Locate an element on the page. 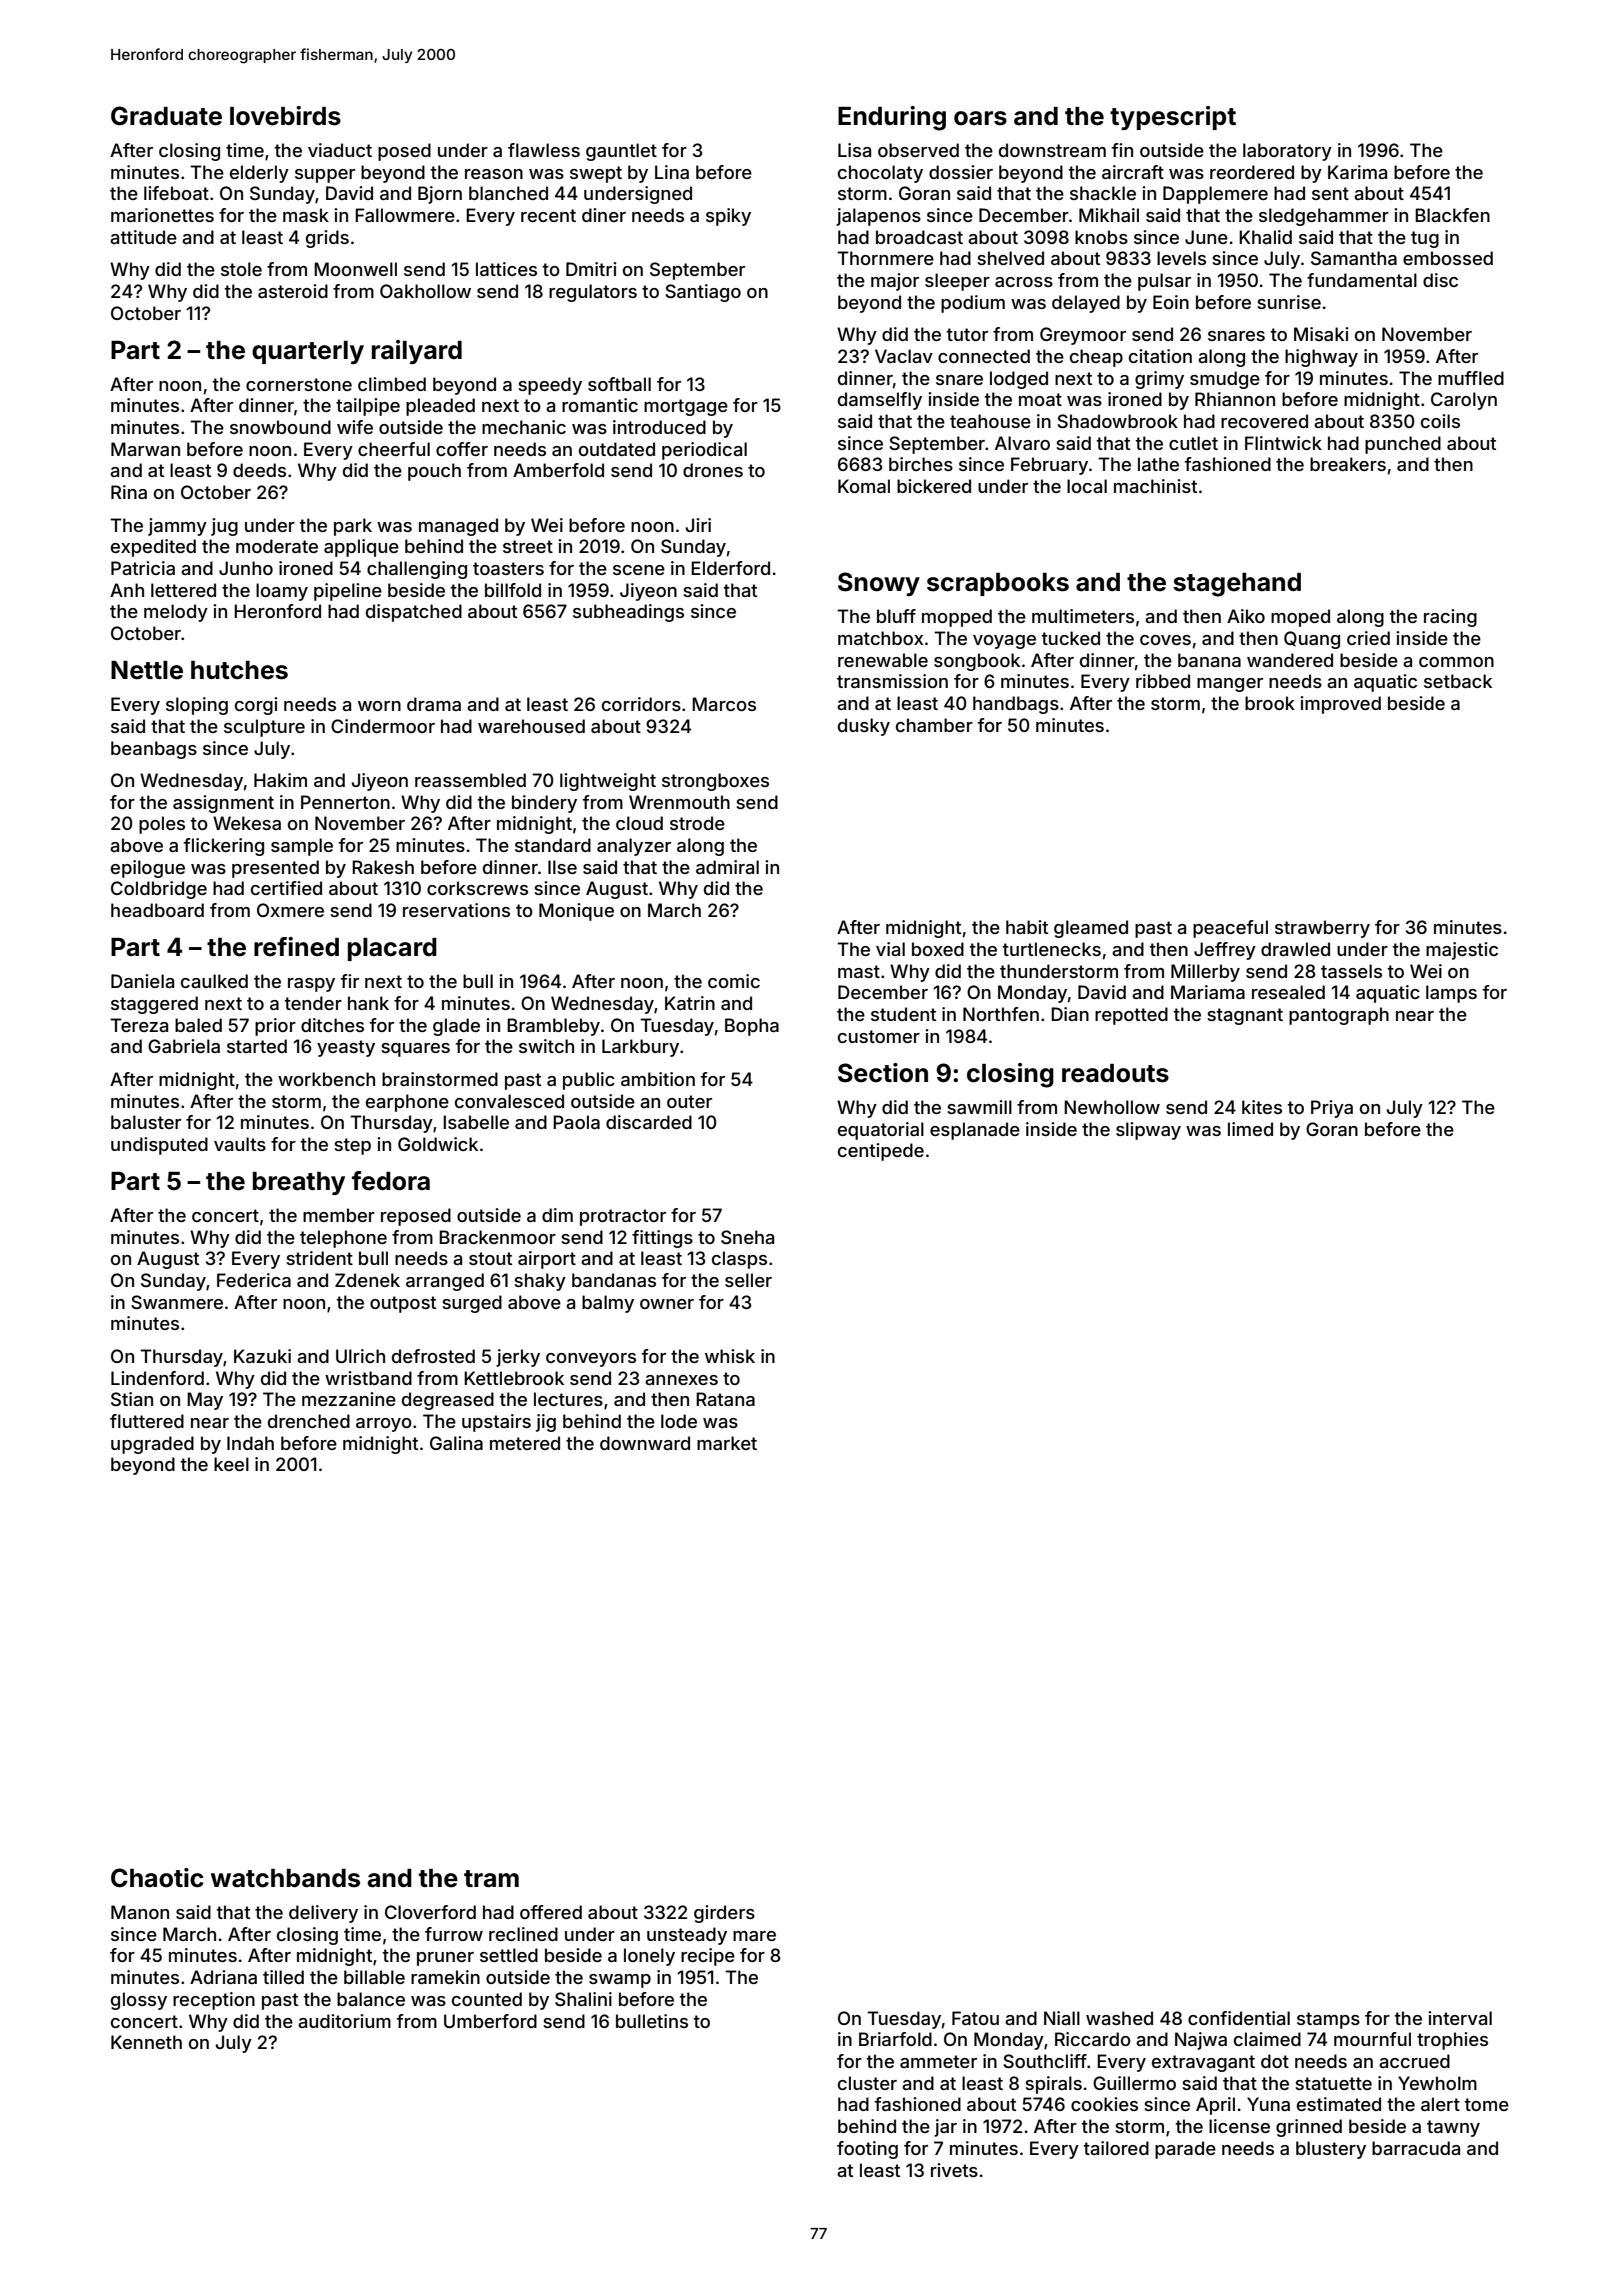 The height and width of the document is (2292, 1620). cluster is located at coordinates (867, 2083).
